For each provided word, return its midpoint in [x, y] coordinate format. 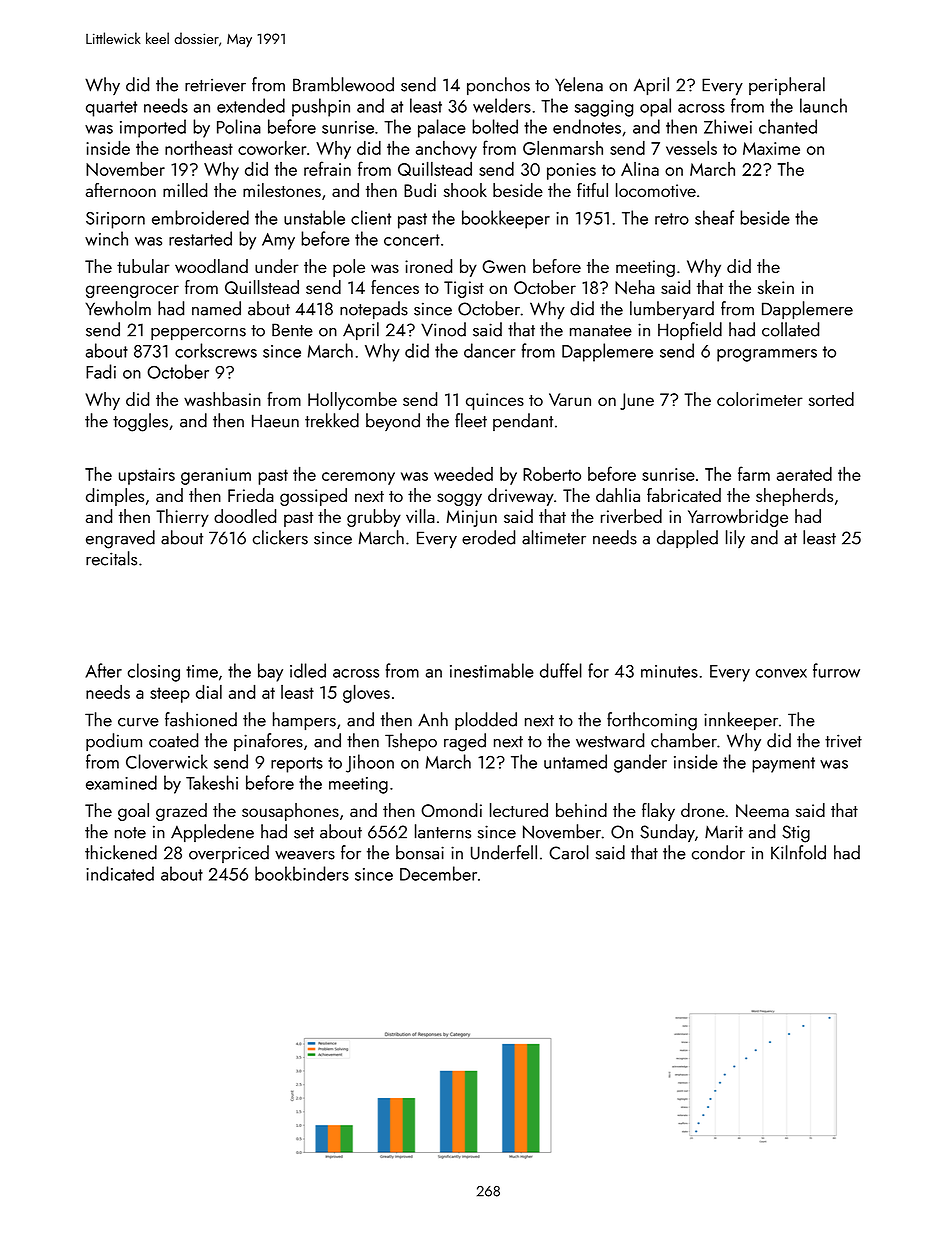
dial [209, 692]
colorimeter [760, 399]
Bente [292, 330]
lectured [519, 810]
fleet [471, 420]
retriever [215, 85]
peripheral [787, 86]
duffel [561, 670]
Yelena [579, 84]
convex [781, 673]
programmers [767, 355]
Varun [570, 399]
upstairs [147, 476]
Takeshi [212, 782]
